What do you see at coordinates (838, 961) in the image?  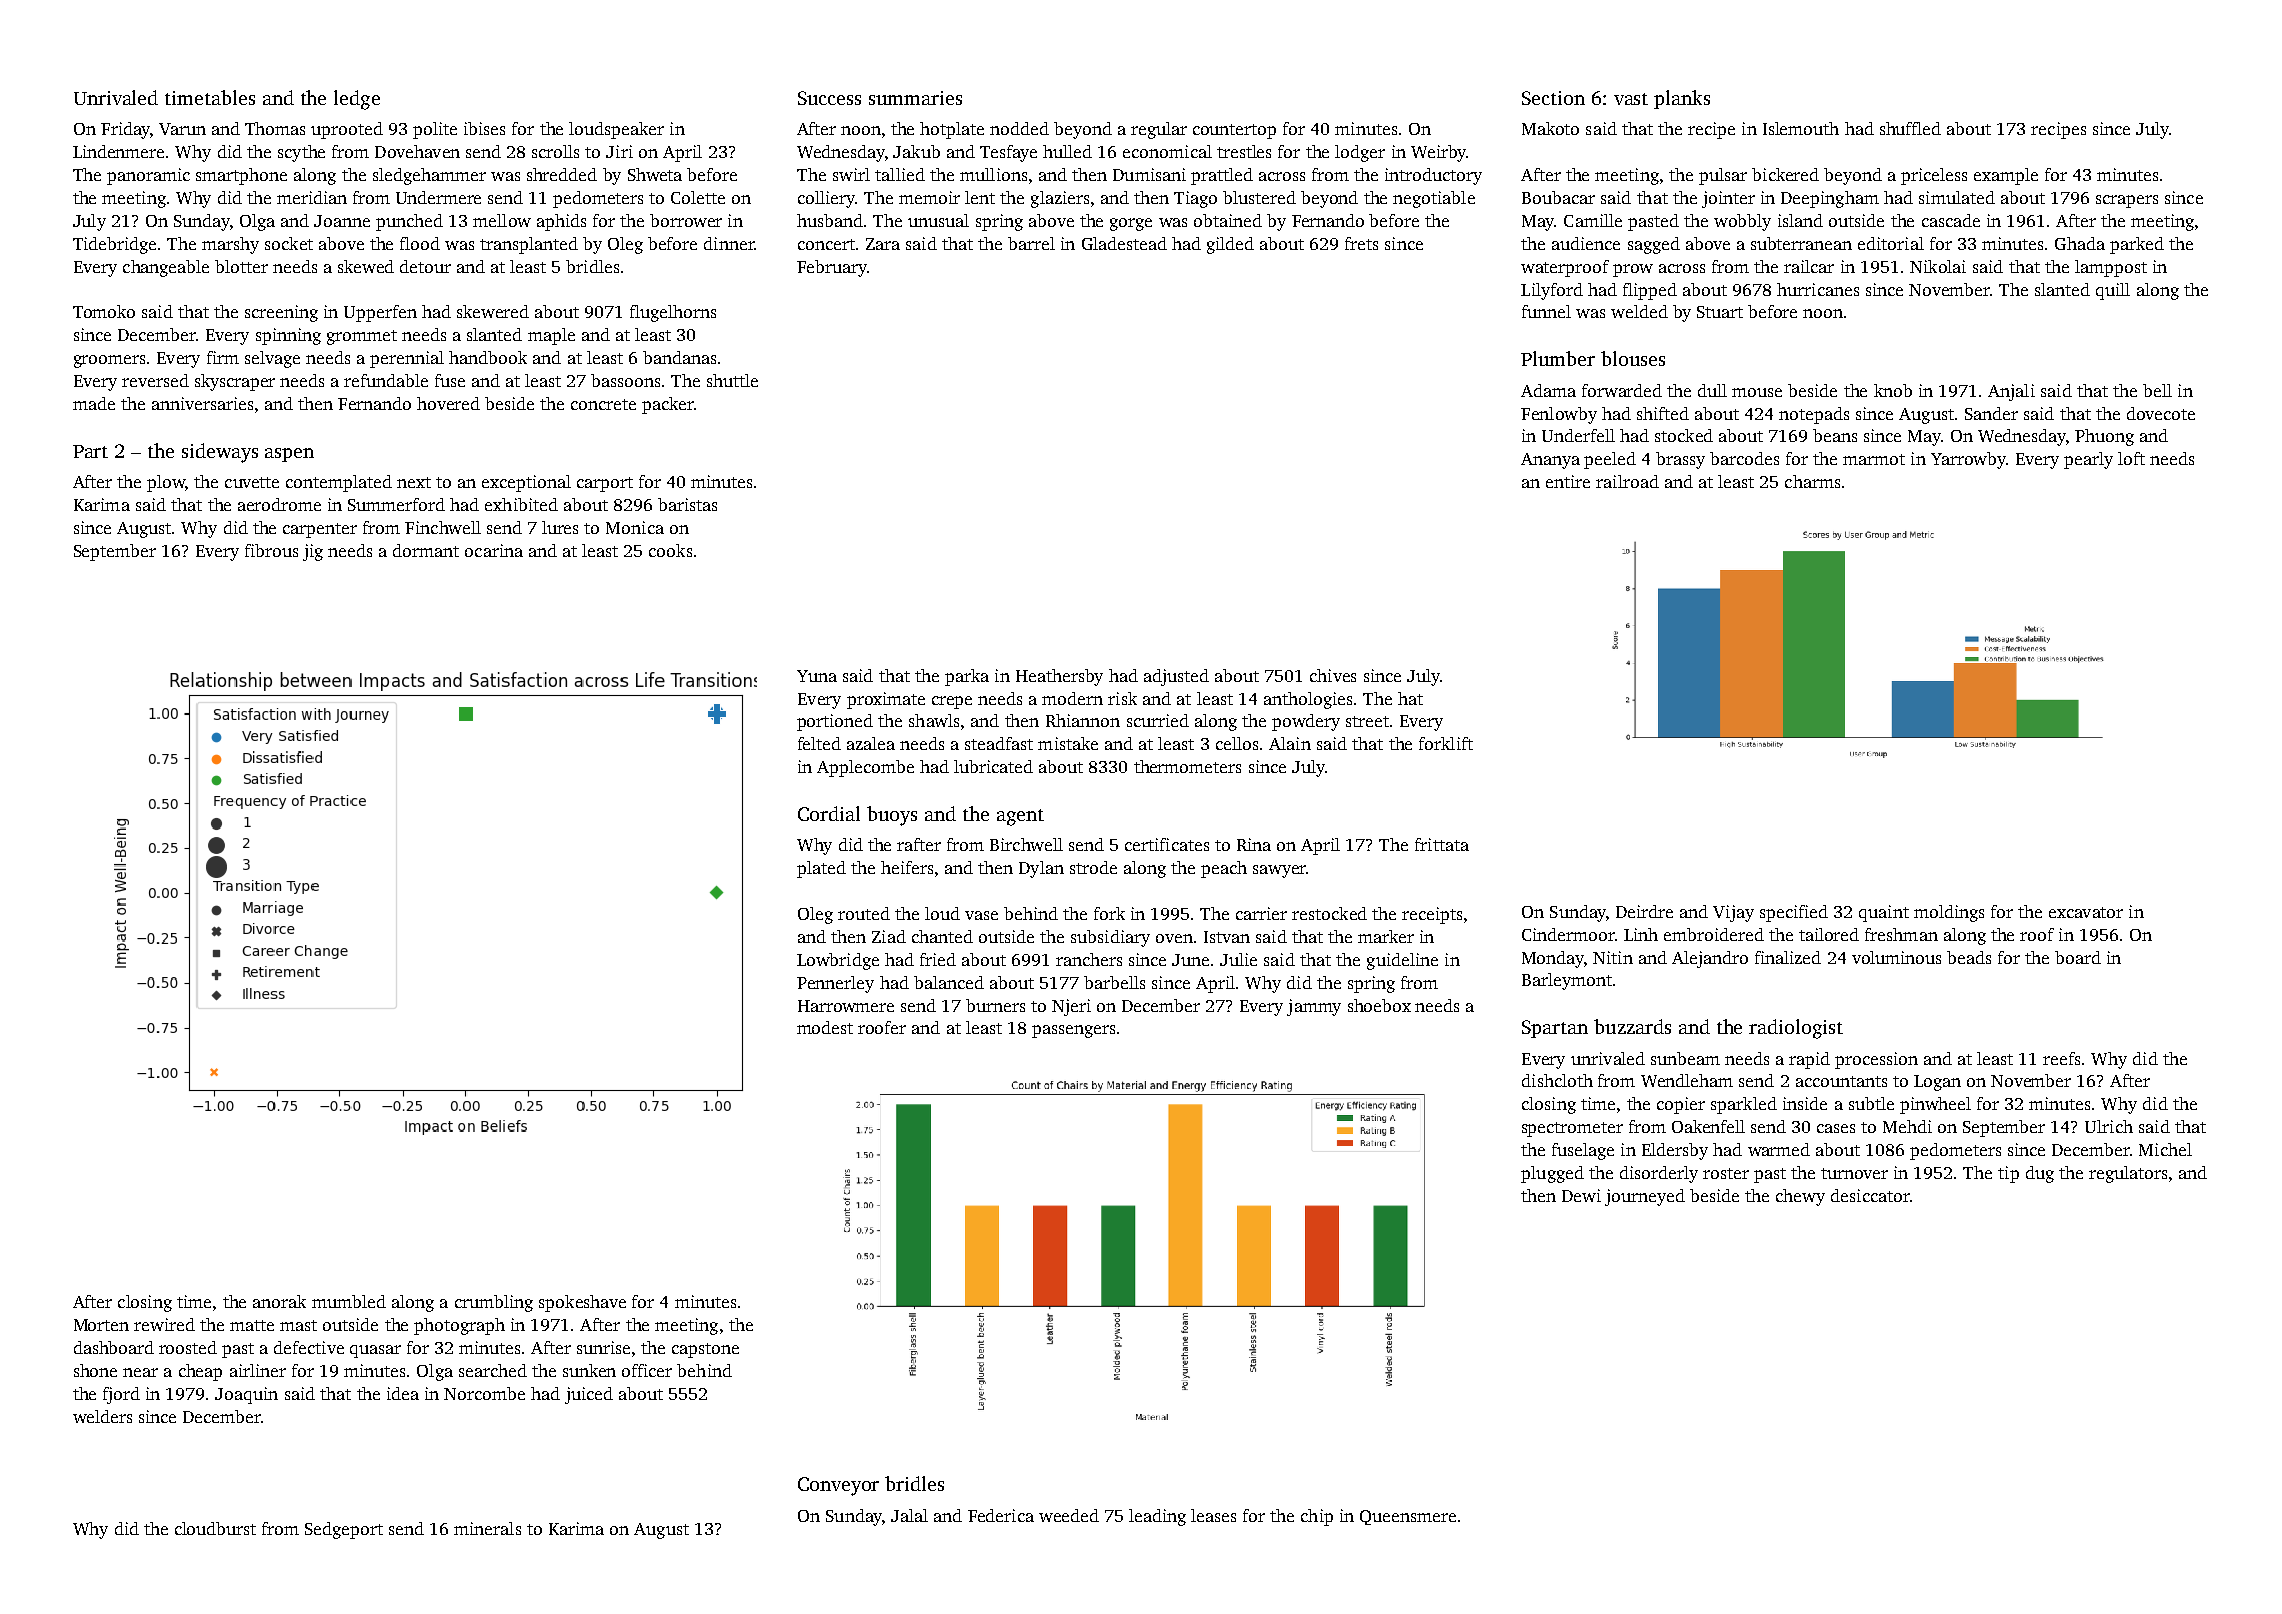 I see `Lowbridge` at bounding box center [838, 961].
